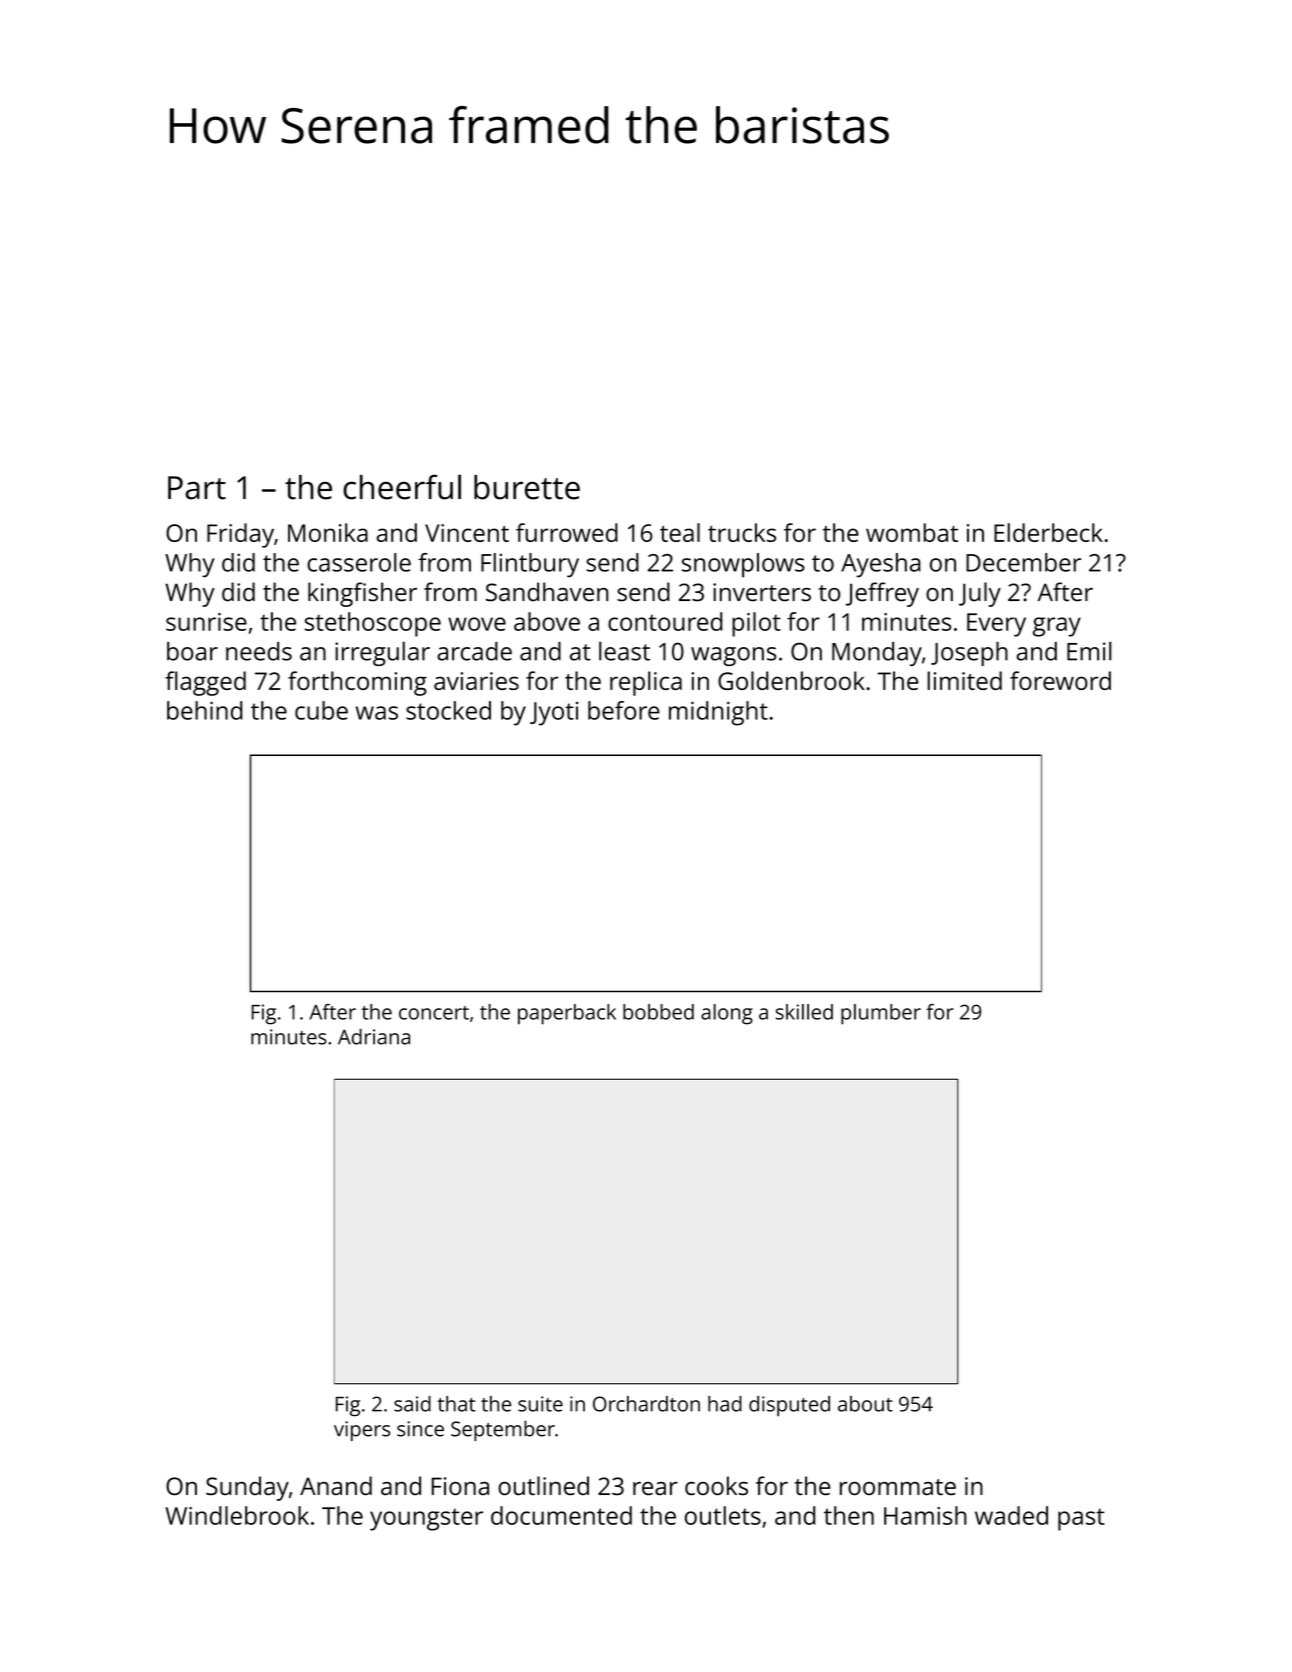  Describe the element at coordinates (646, 1404) in the document. I see `Orchardton` at that location.
